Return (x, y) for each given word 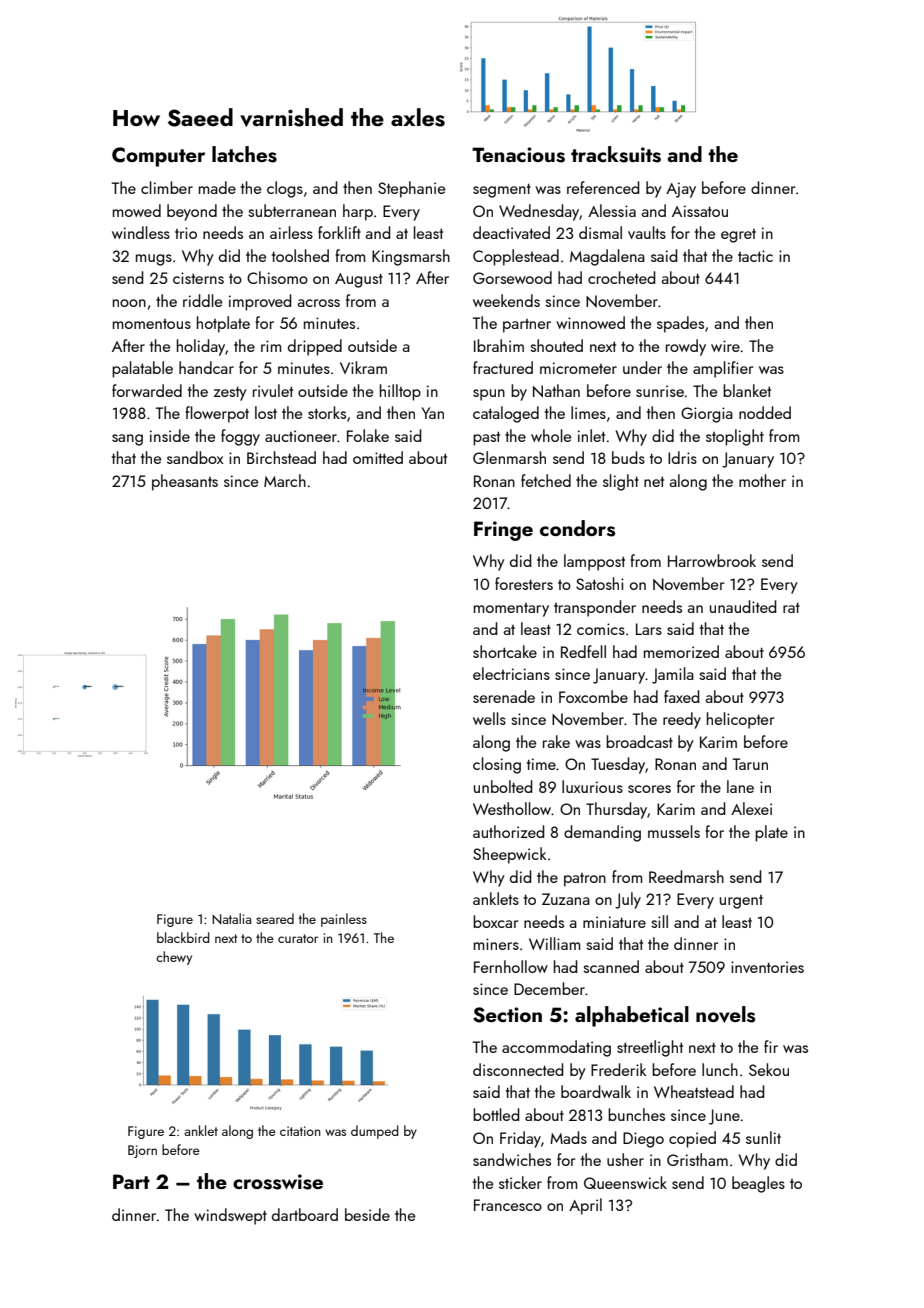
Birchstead (281, 457)
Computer (158, 157)
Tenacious (518, 155)
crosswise (278, 1182)
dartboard (305, 1214)
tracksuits (616, 154)
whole (551, 435)
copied (692, 1139)
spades (680, 324)
